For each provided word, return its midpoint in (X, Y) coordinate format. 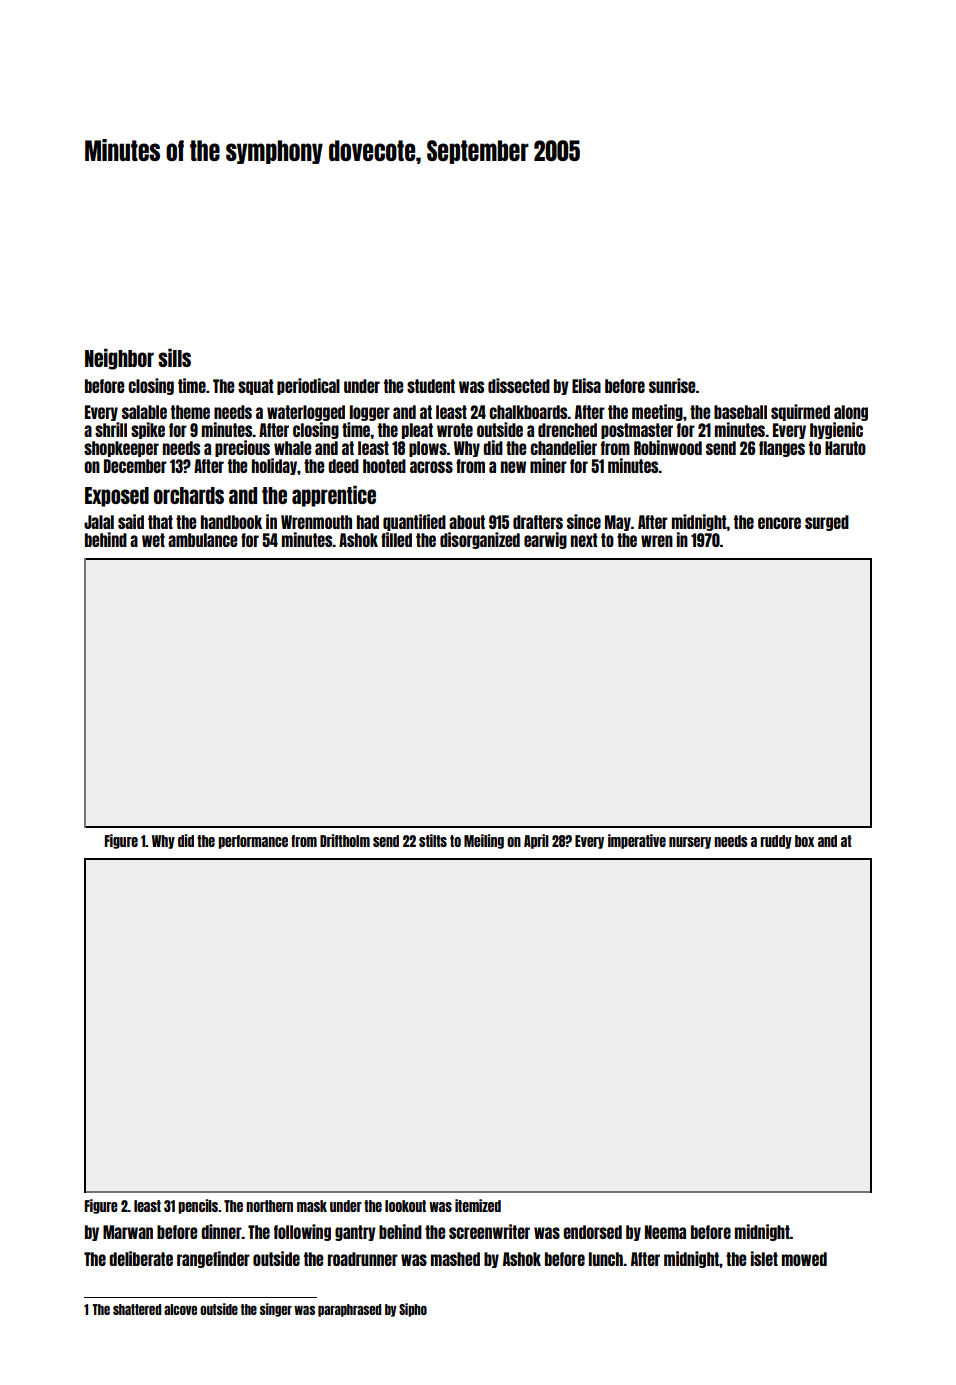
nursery (690, 843)
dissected (519, 385)
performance (253, 842)
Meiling (484, 841)
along (851, 413)
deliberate (141, 1258)
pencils (198, 1206)
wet (153, 540)
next (584, 540)
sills (174, 357)
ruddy (776, 842)
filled (396, 539)
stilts (433, 840)
